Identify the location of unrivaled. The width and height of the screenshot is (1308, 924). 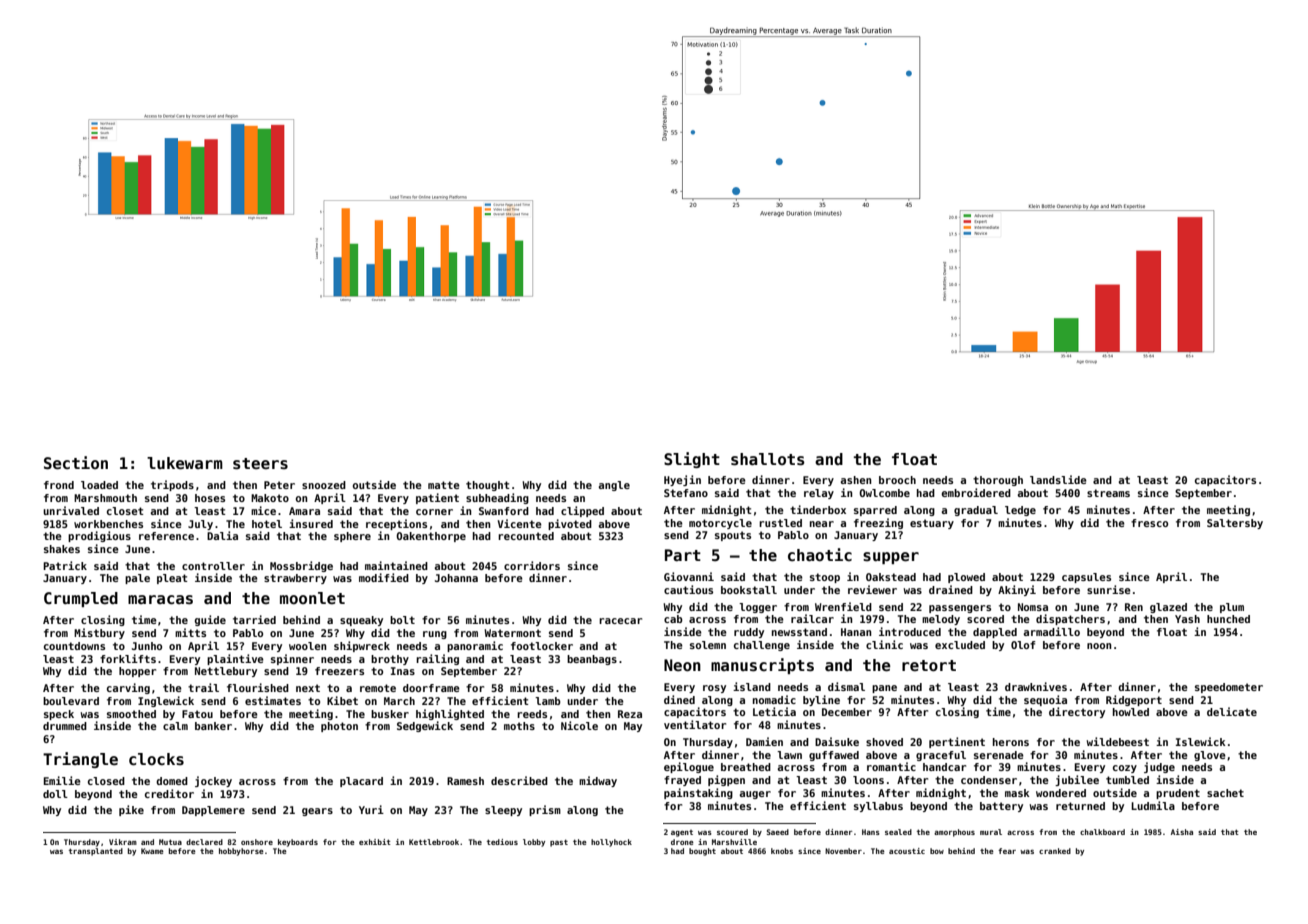
(71, 510).
